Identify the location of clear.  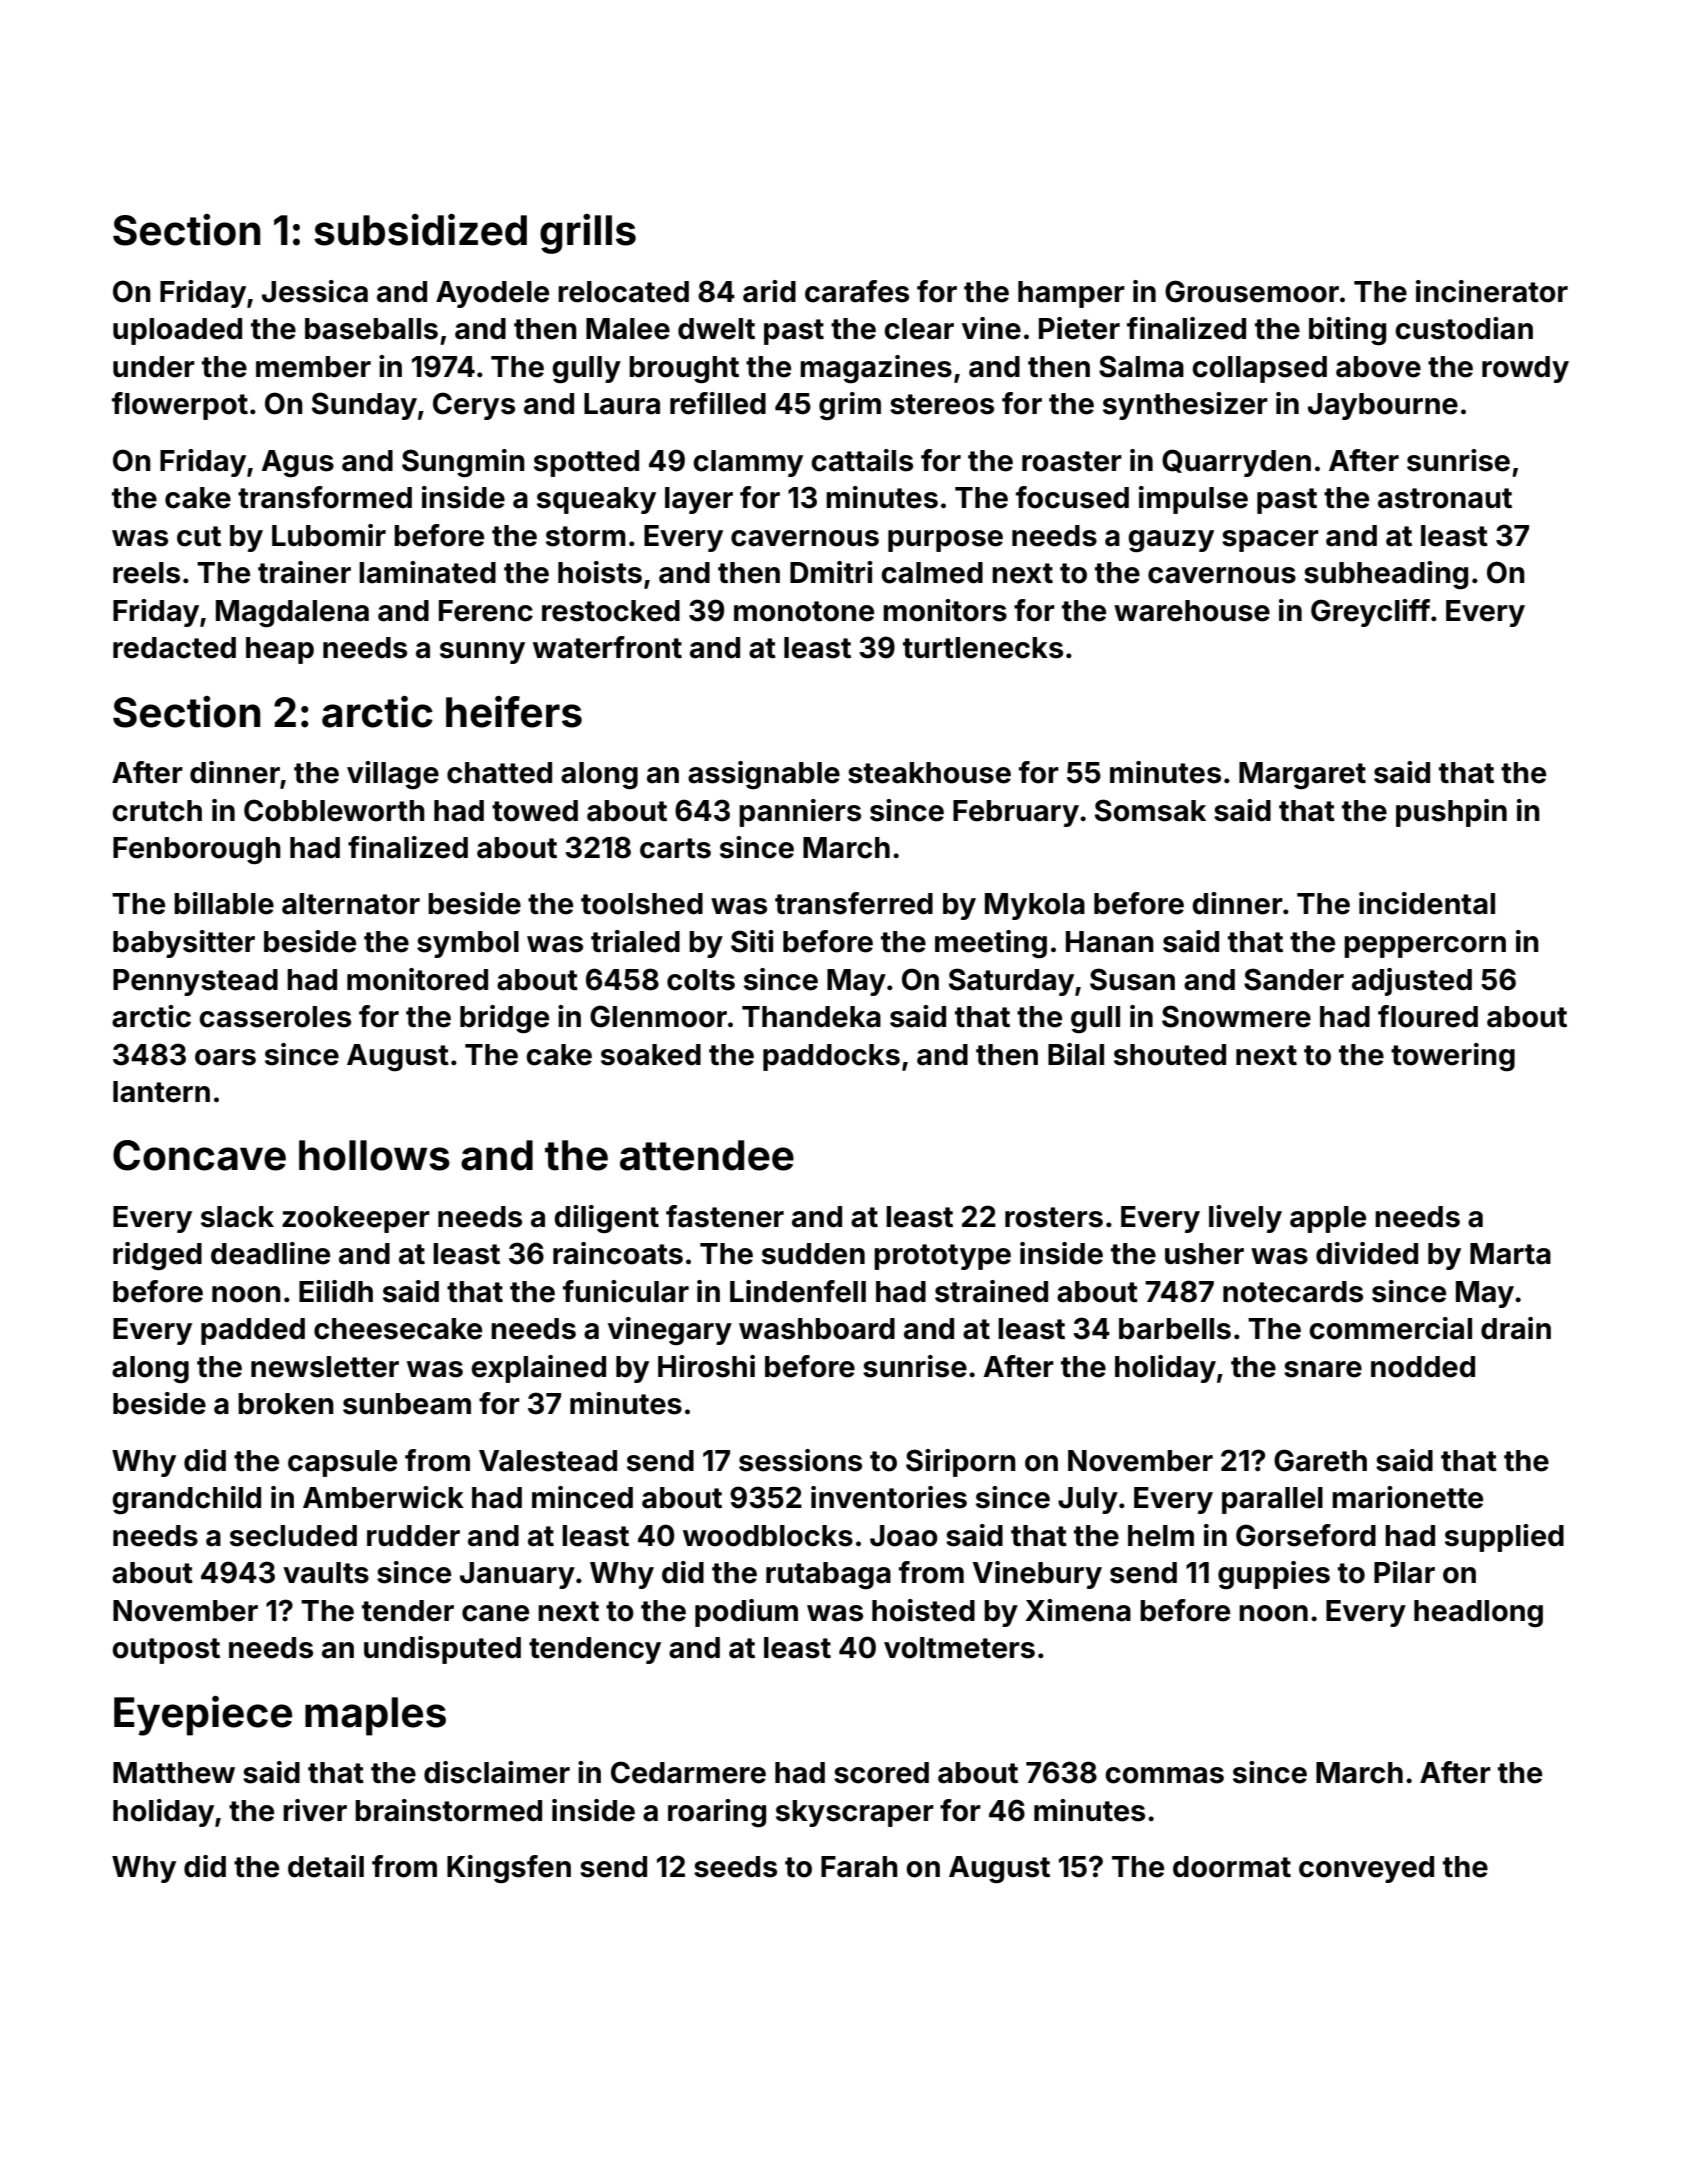
(919, 329).
